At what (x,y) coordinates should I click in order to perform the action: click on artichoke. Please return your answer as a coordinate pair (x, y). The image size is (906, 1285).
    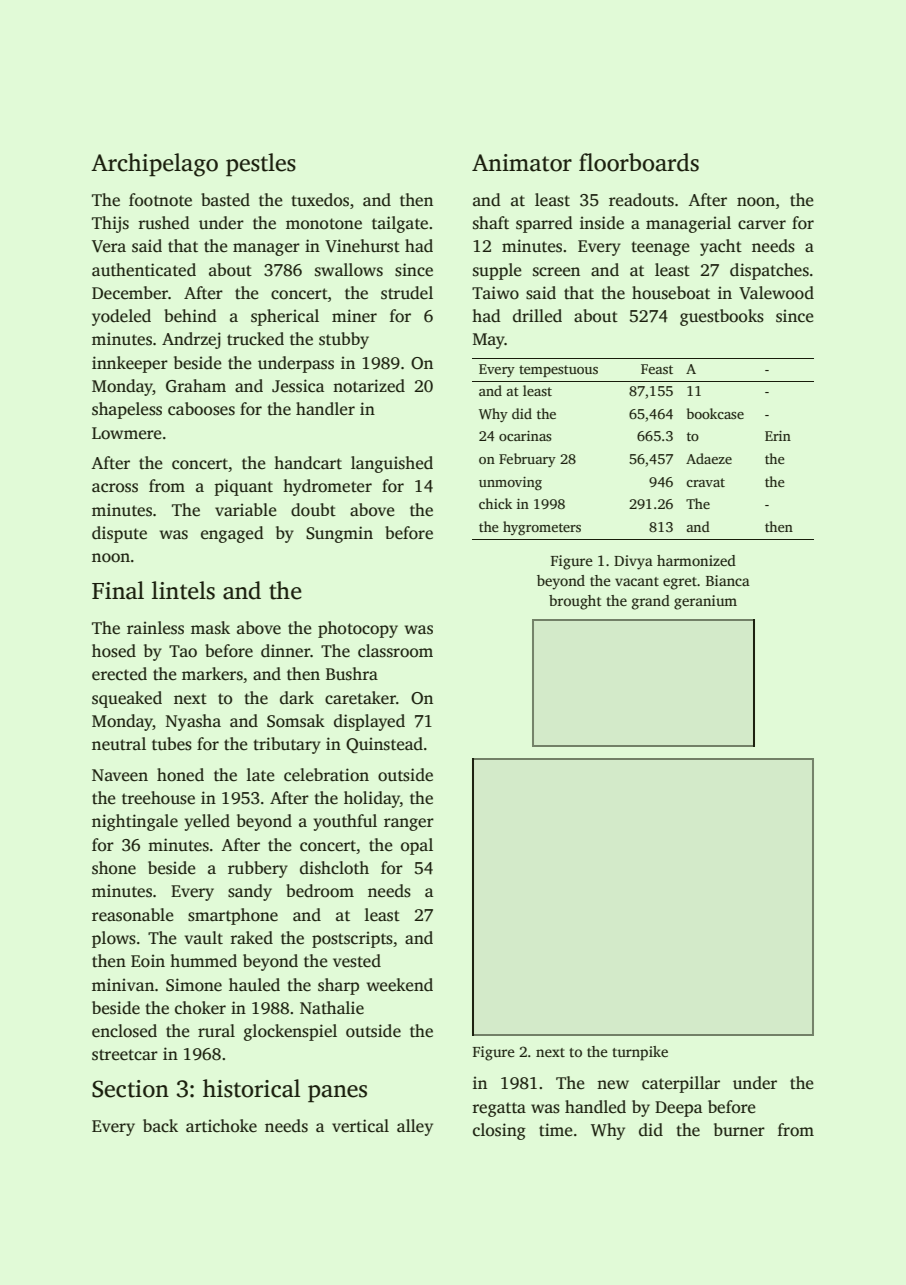
    Looking at the image, I should click on (221, 1126).
